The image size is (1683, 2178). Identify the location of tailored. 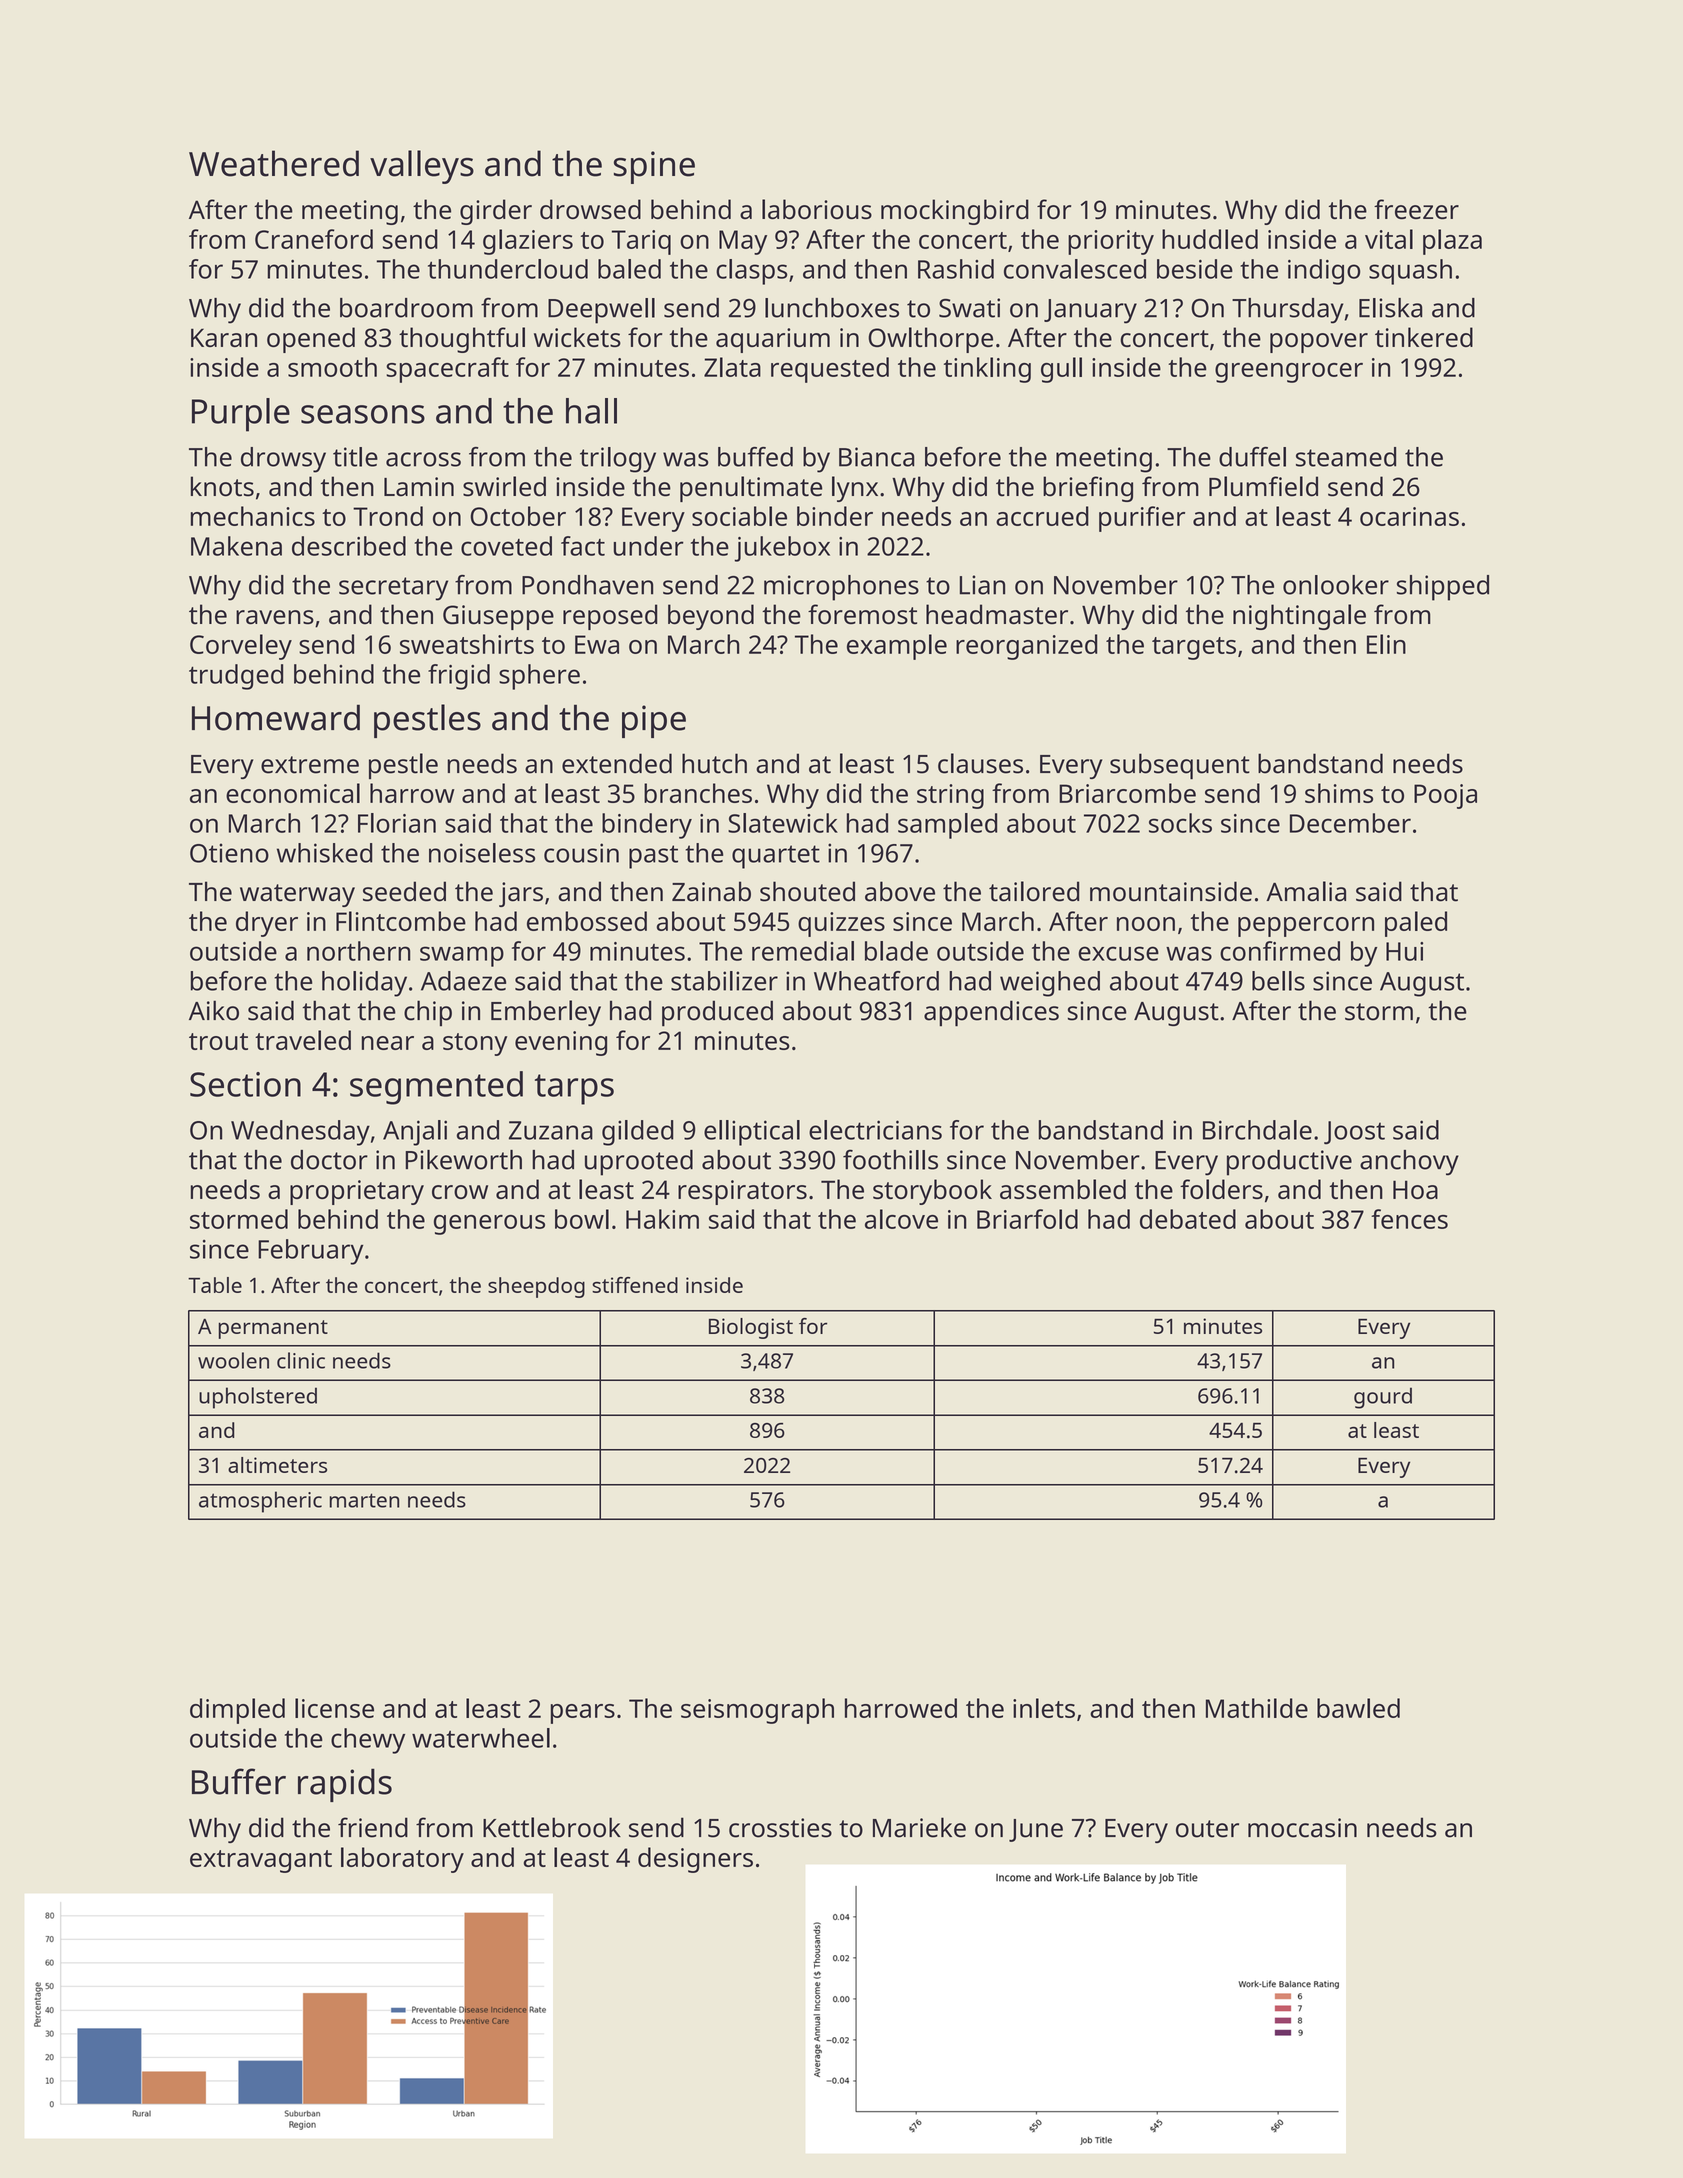
(1034, 891).
